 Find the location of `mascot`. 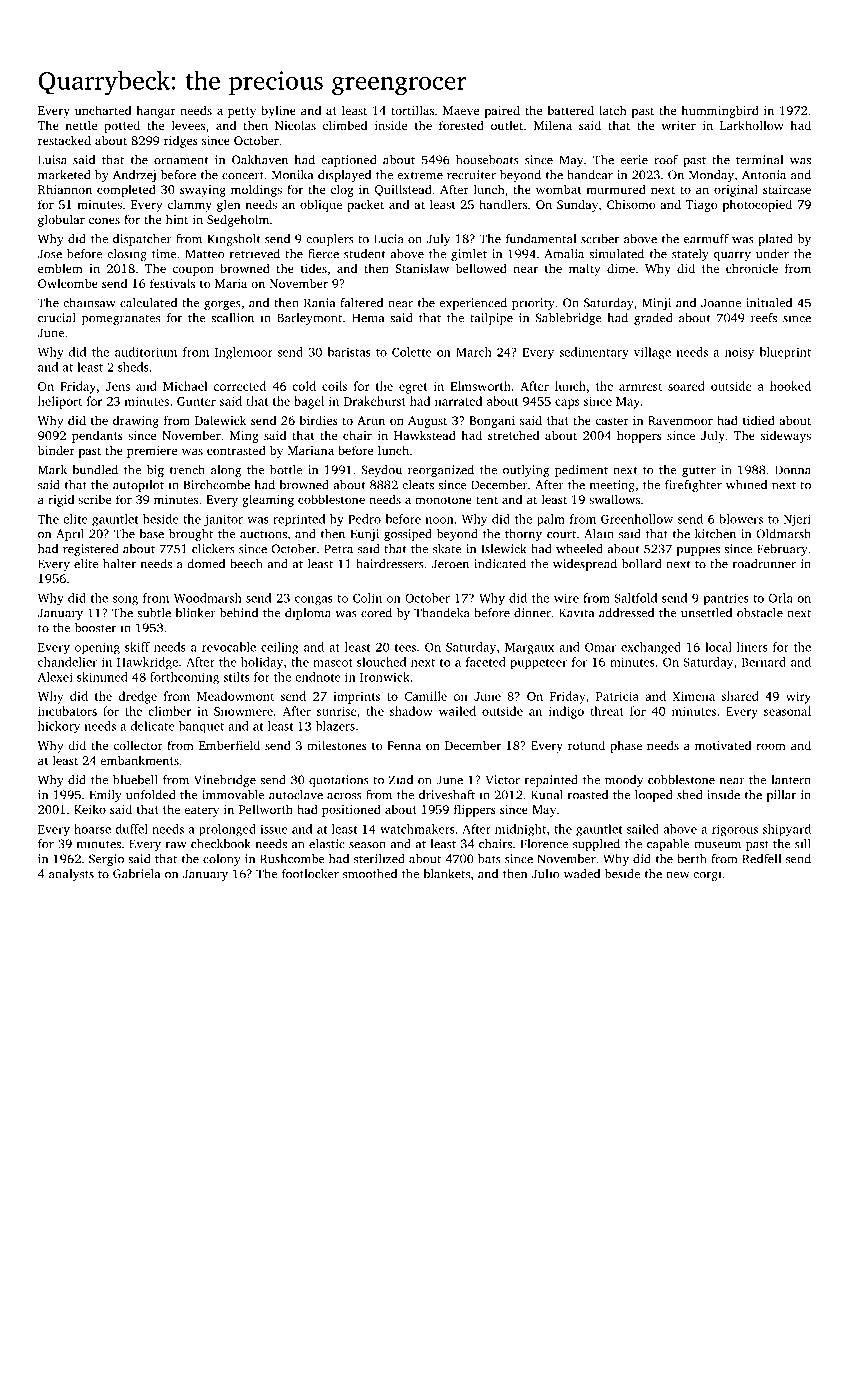

mascot is located at coordinates (333, 663).
